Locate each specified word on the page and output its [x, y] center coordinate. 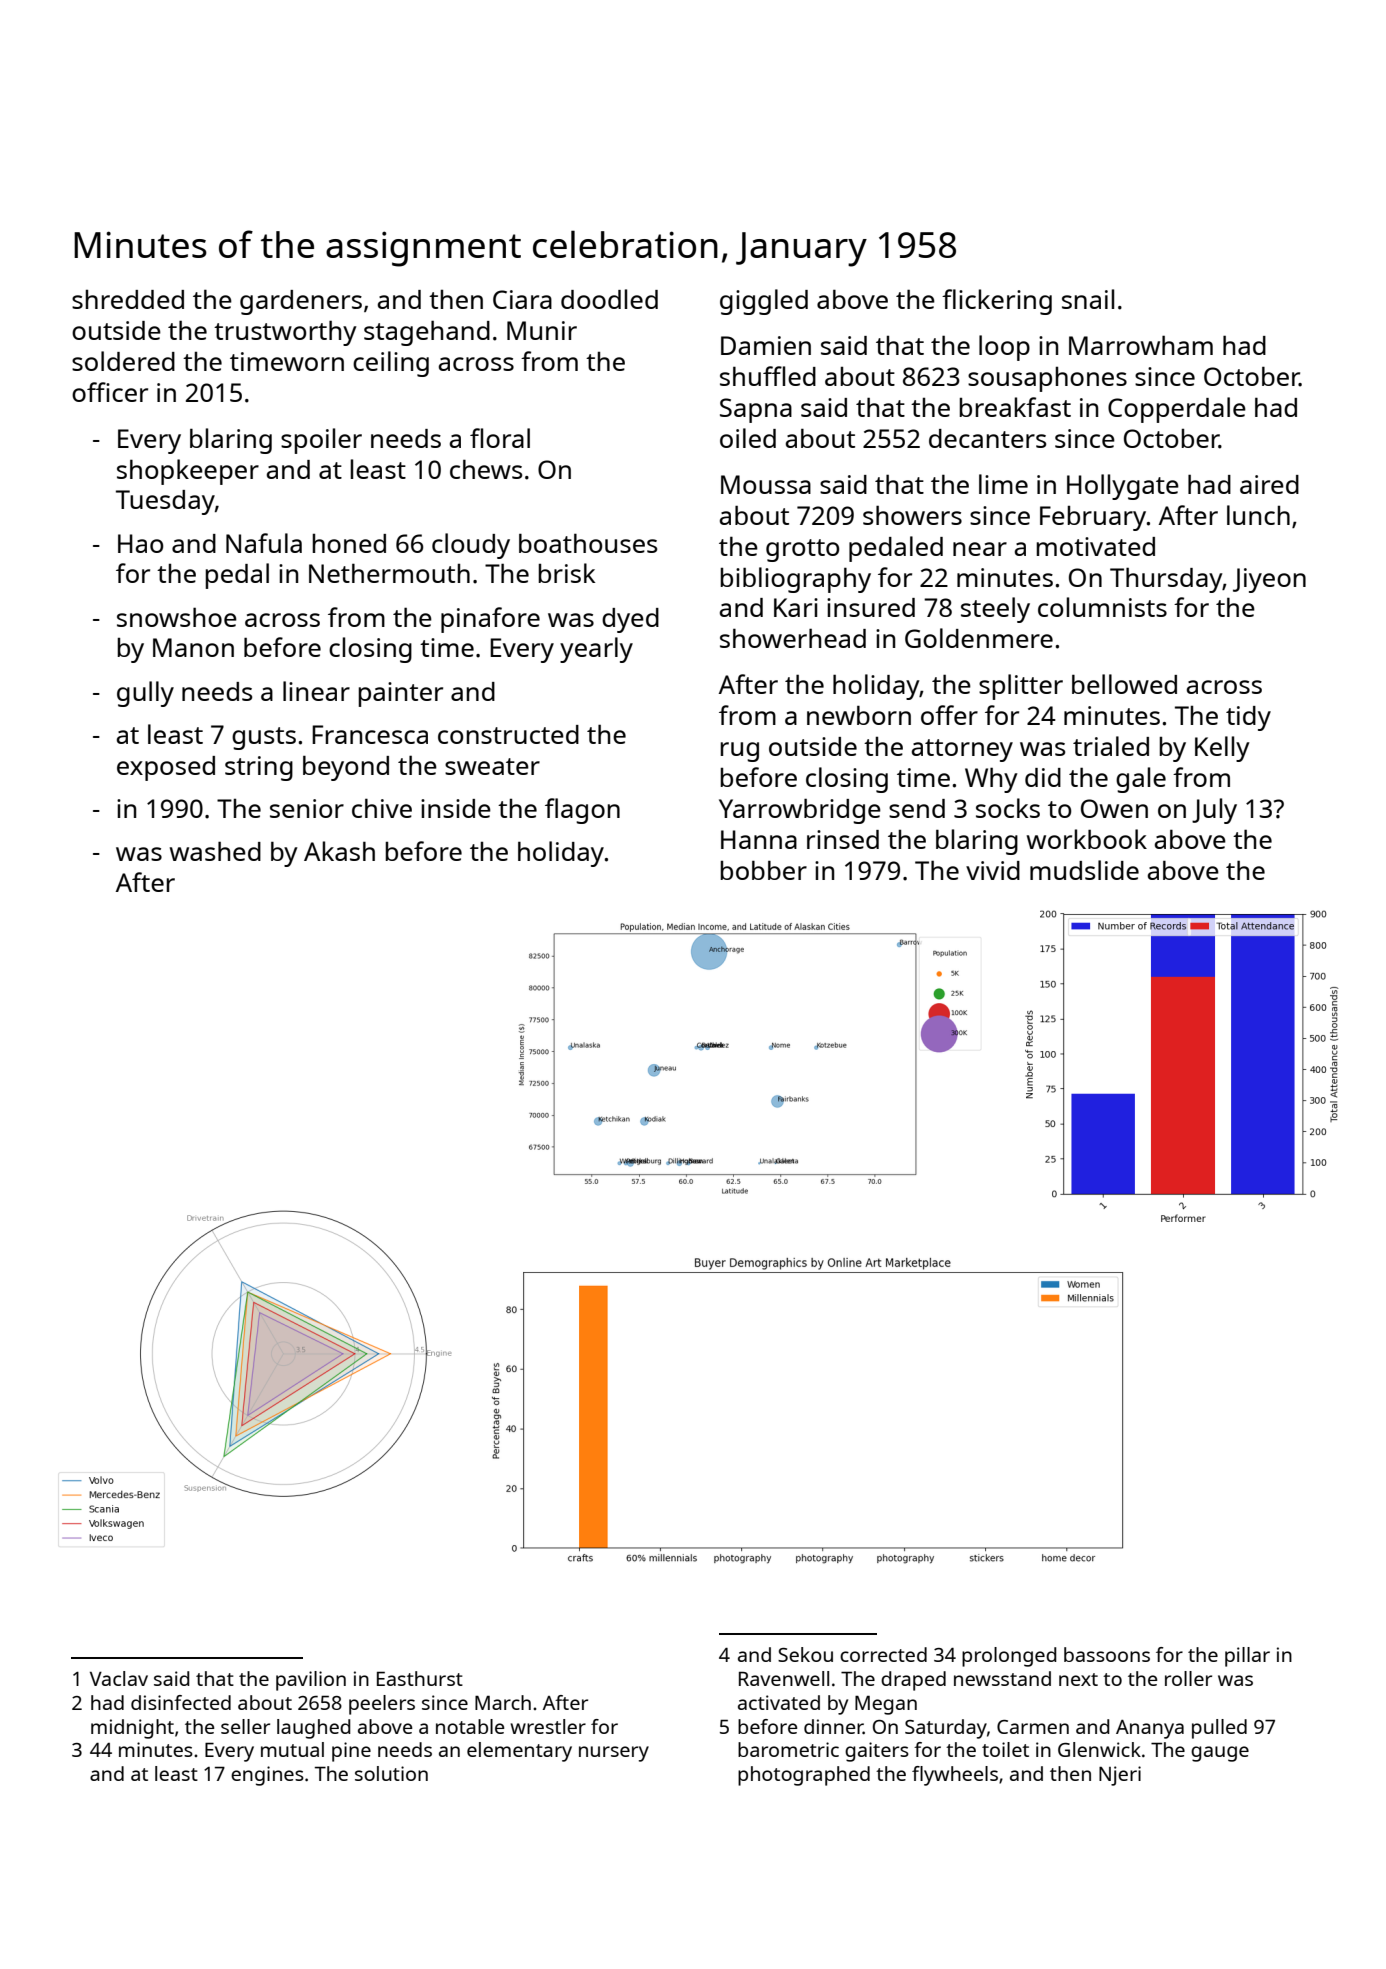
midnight [132, 1729]
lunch [1258, 515]
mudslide [1084, 870]
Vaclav [119, 1678]
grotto [802, 550]
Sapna [756, 410]
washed [215, 851]
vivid [993, 870]
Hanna [759, 839]
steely [995, 610]
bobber [764, 870]
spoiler [321, 441]
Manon [193, 647]
